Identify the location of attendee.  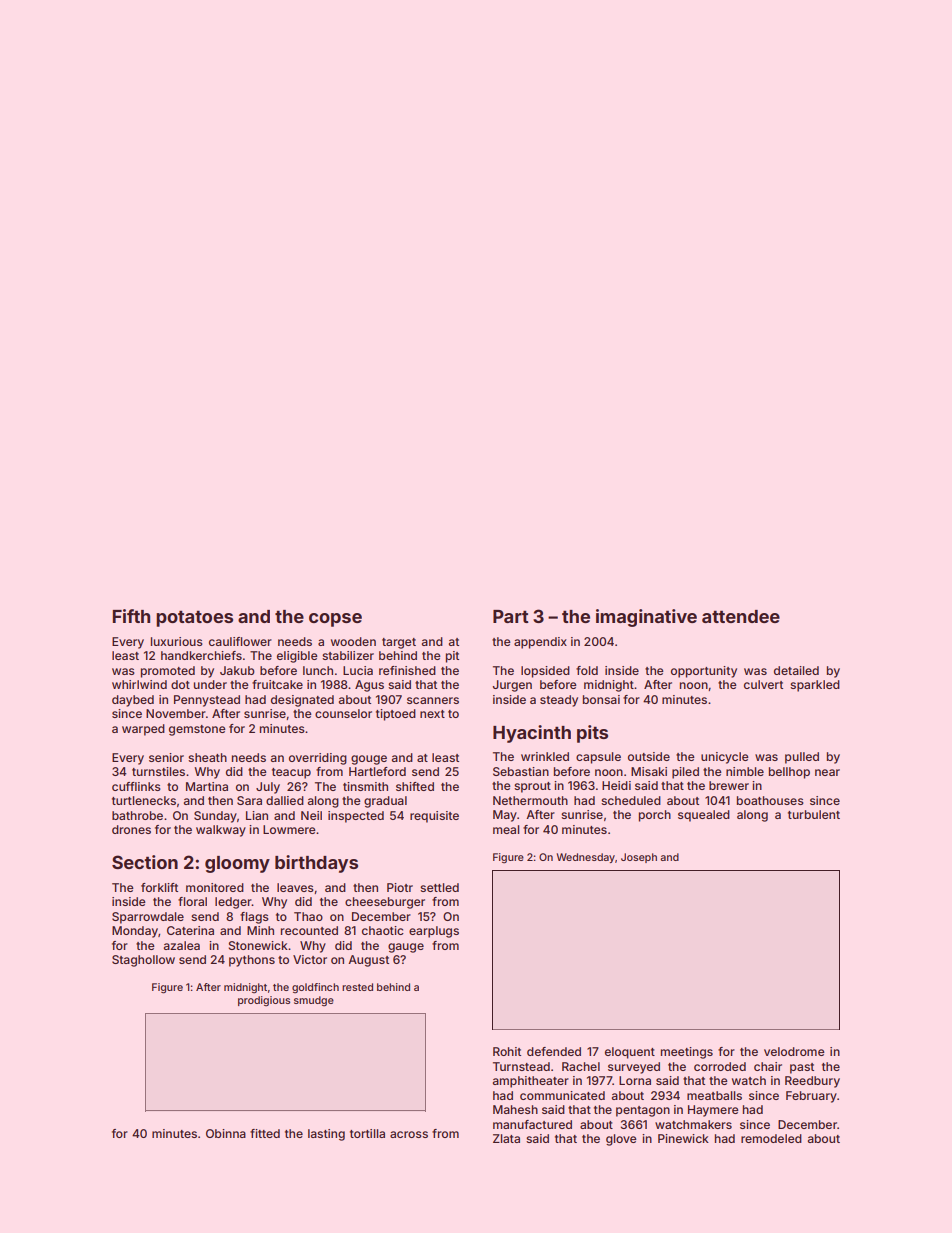
(741, 616).
